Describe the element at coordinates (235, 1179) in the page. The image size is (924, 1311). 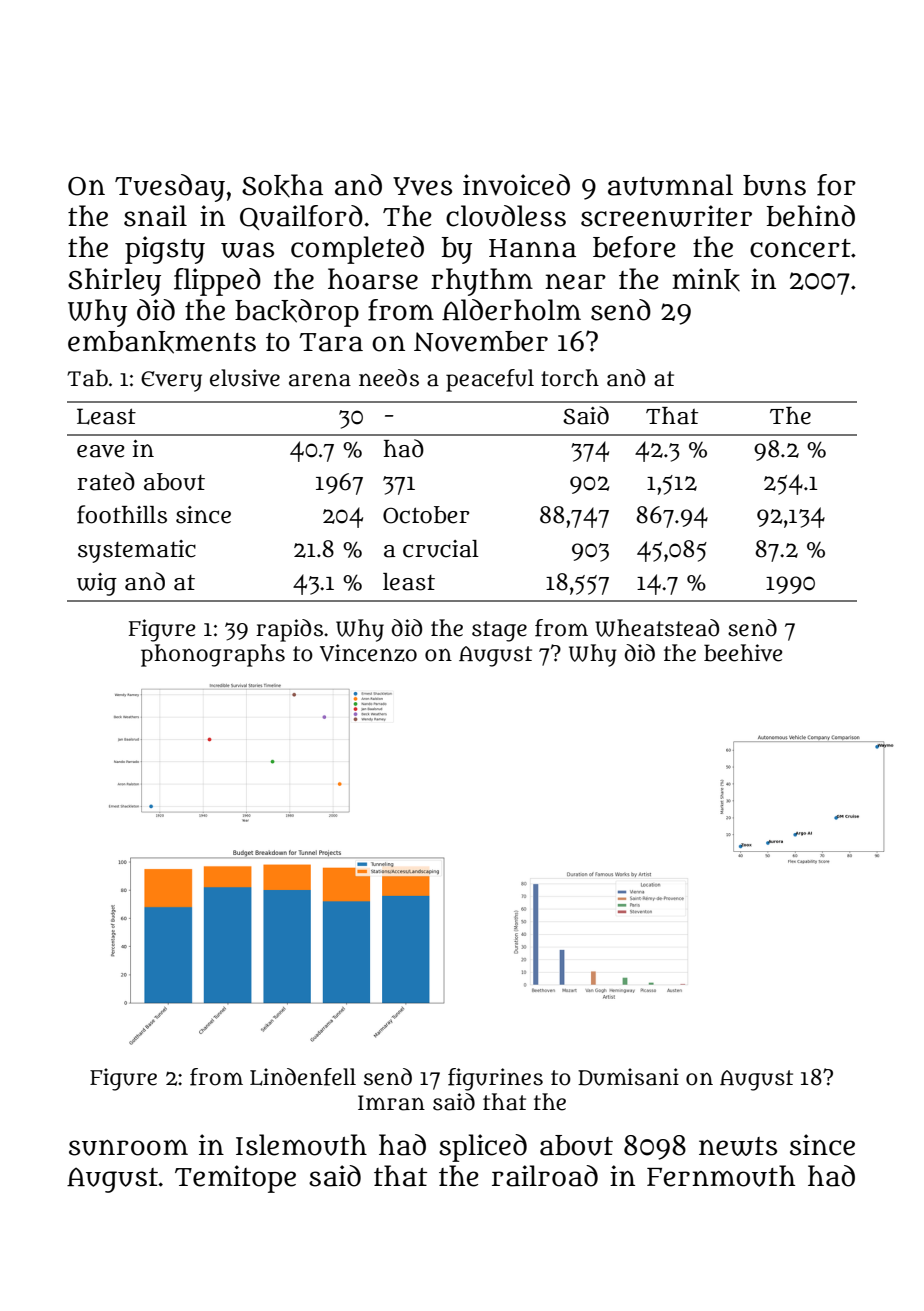
I see `Temitope` at that location.
